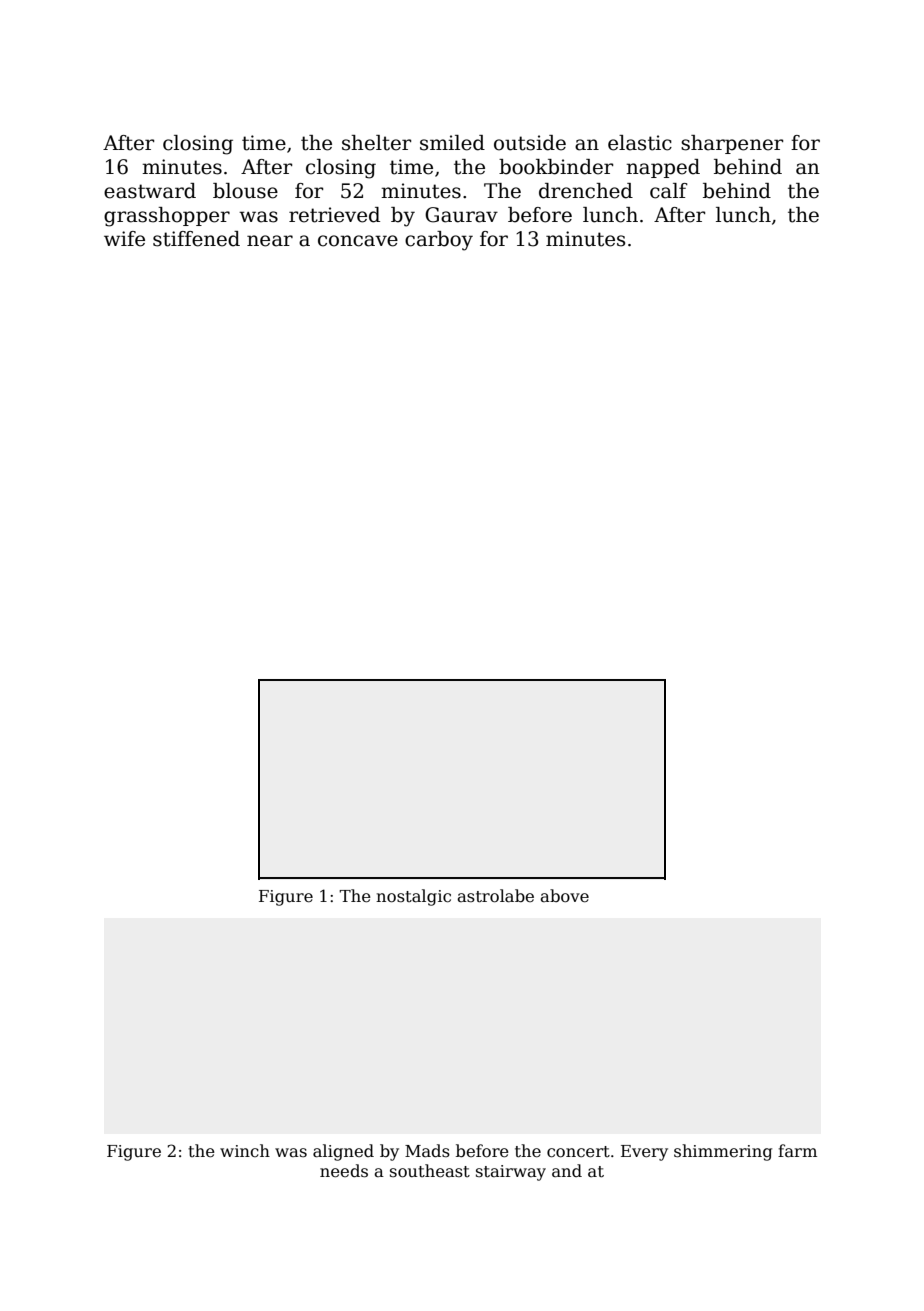 This screenshot has width=924, height=1311. What do you see at coordinates (452, 143) in the screenshot?
I see `smiled` at bounding box center [452, 143].
